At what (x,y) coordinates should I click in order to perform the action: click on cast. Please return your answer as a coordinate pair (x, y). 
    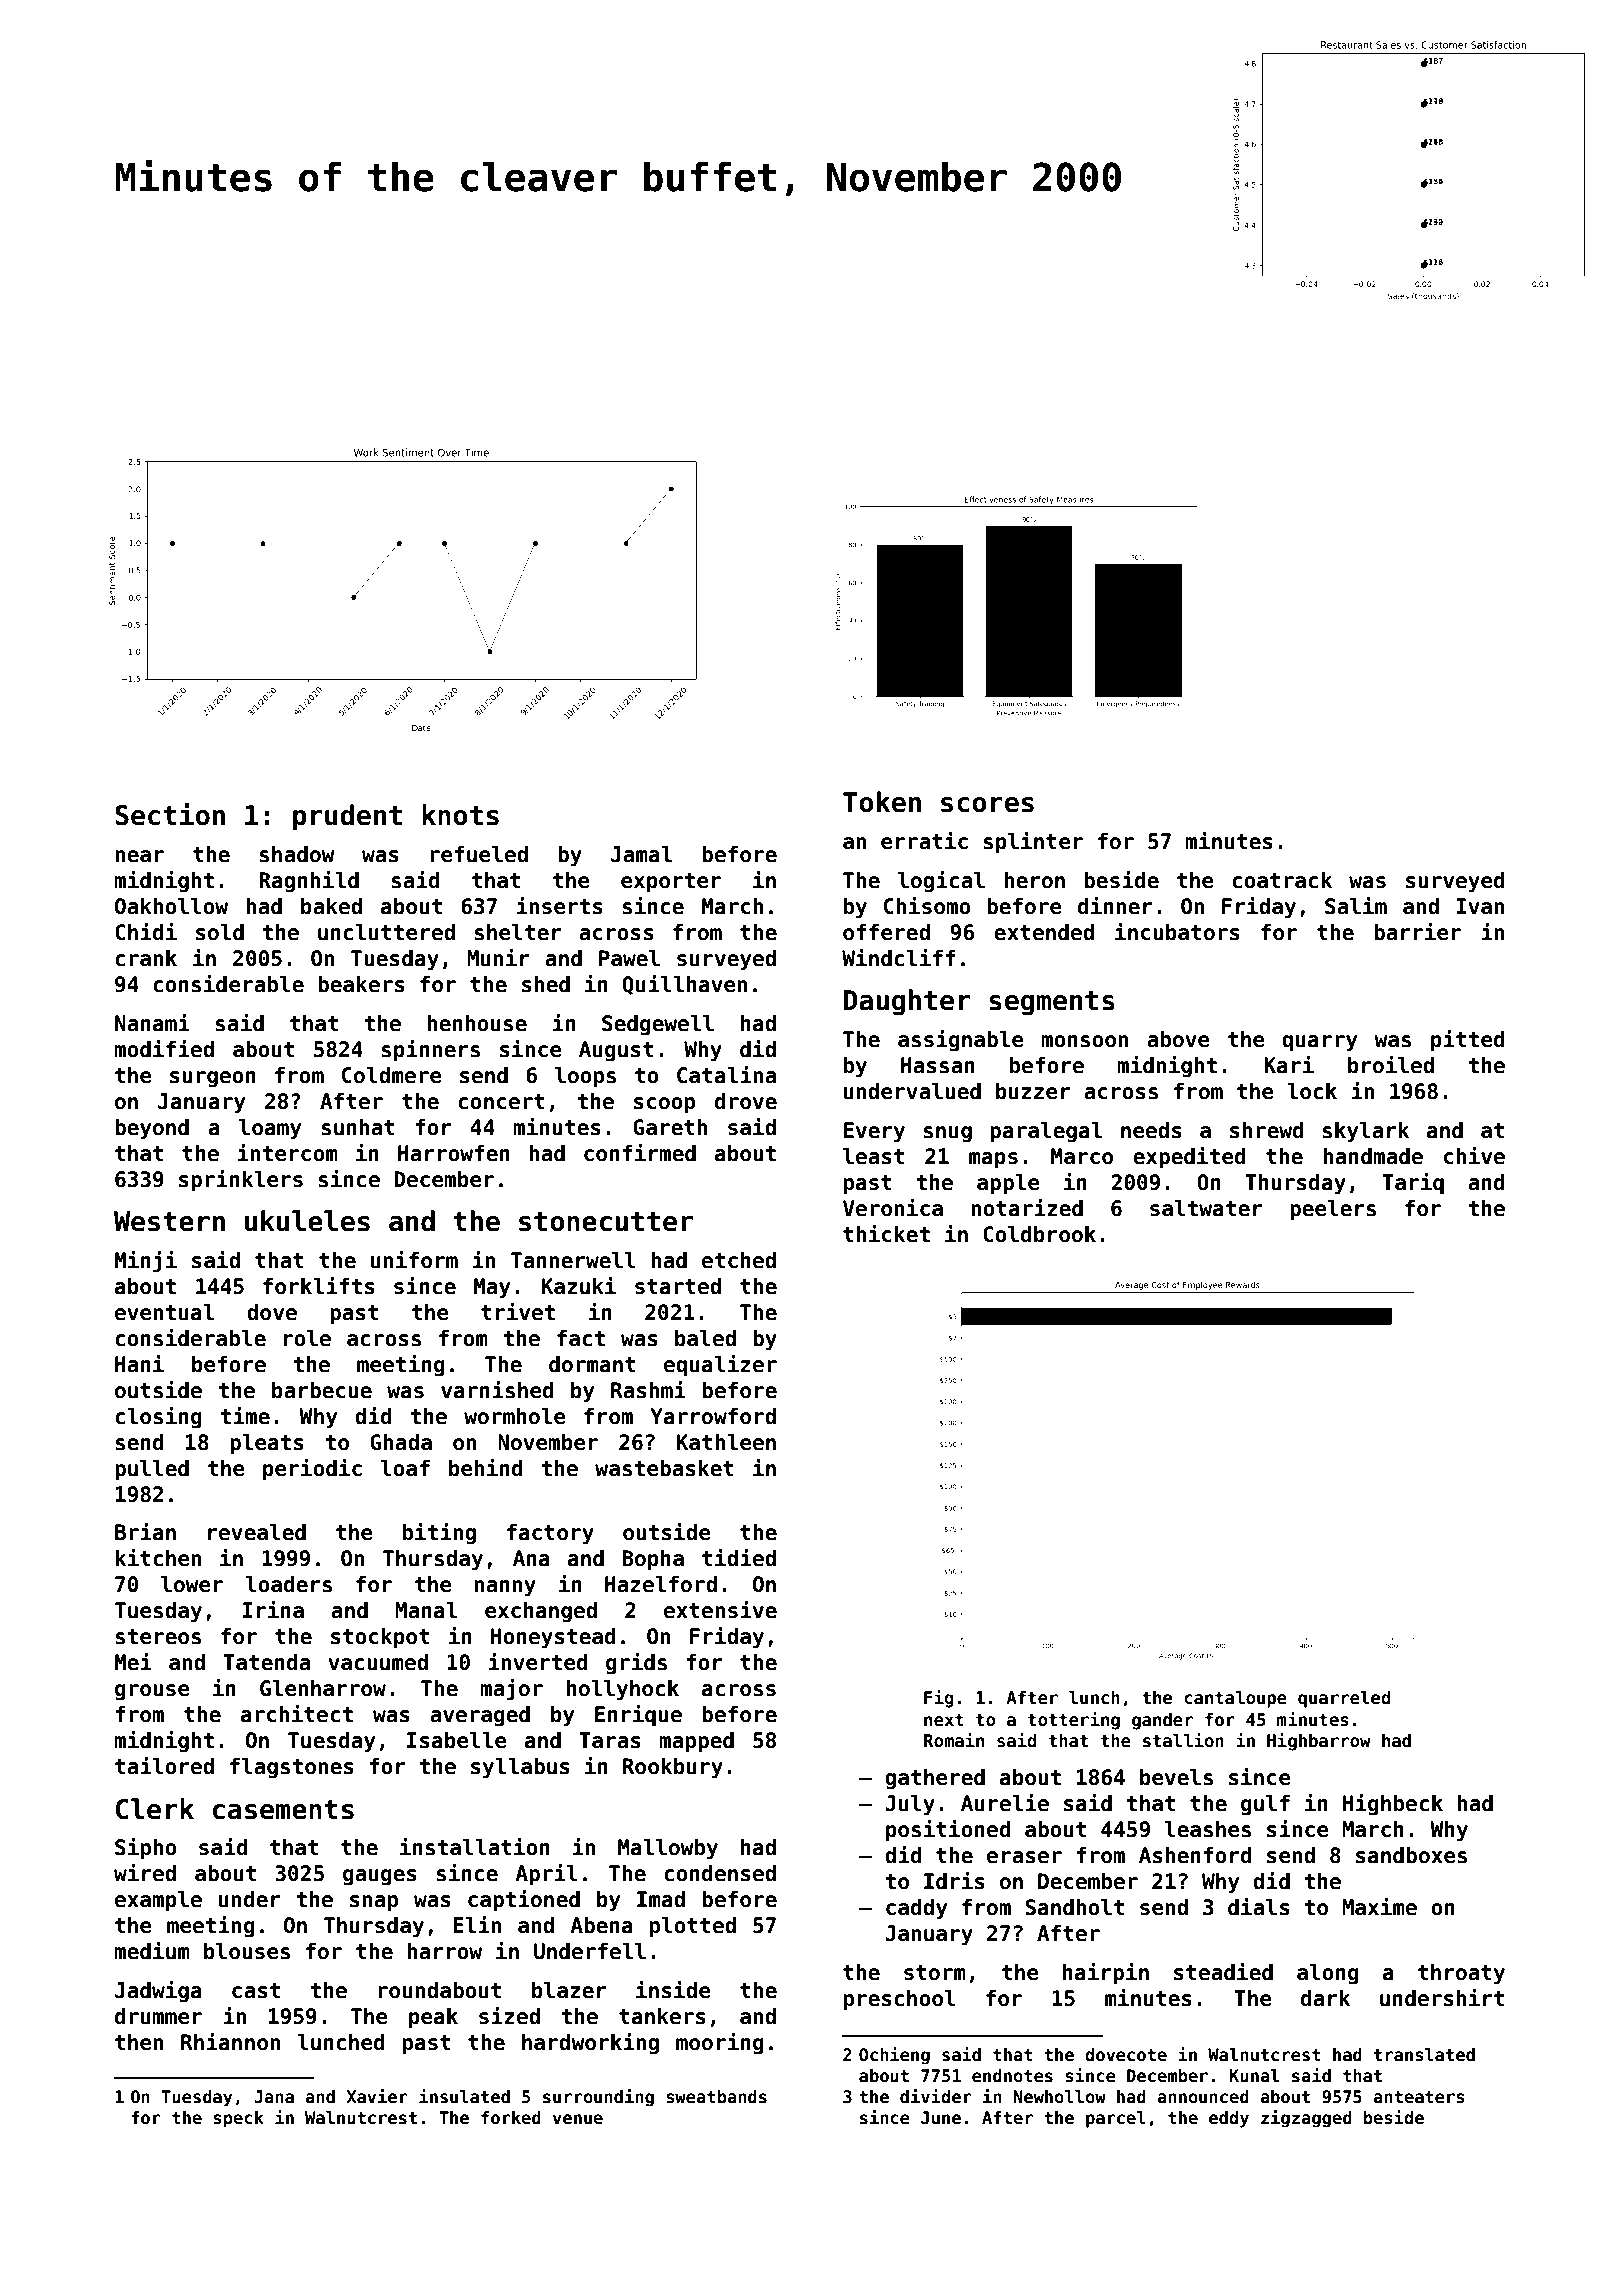
    Looking at the image, I should click on (256, 1991).
